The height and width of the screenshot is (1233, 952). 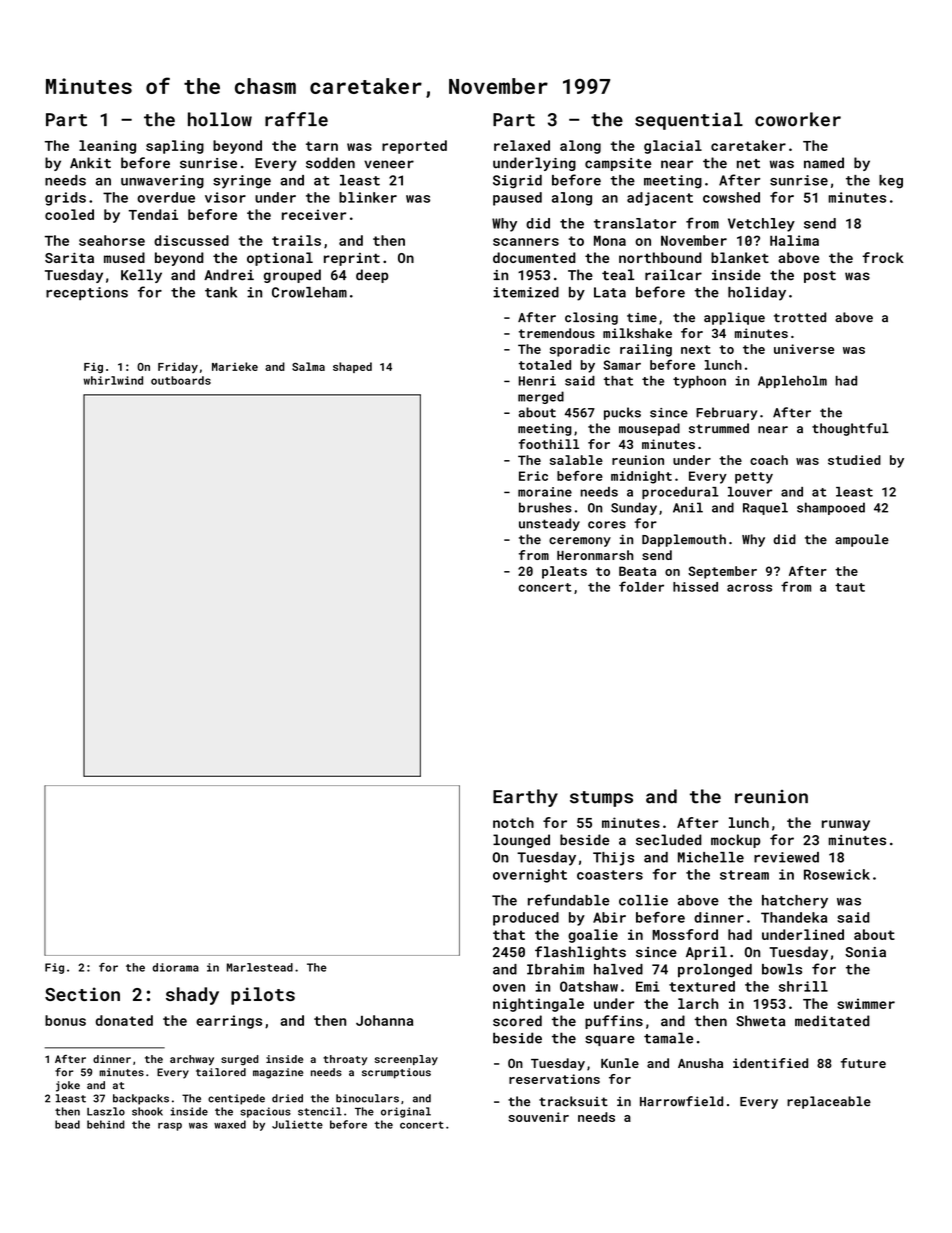 I want to click on tarn, so click(x=322, y=146).
